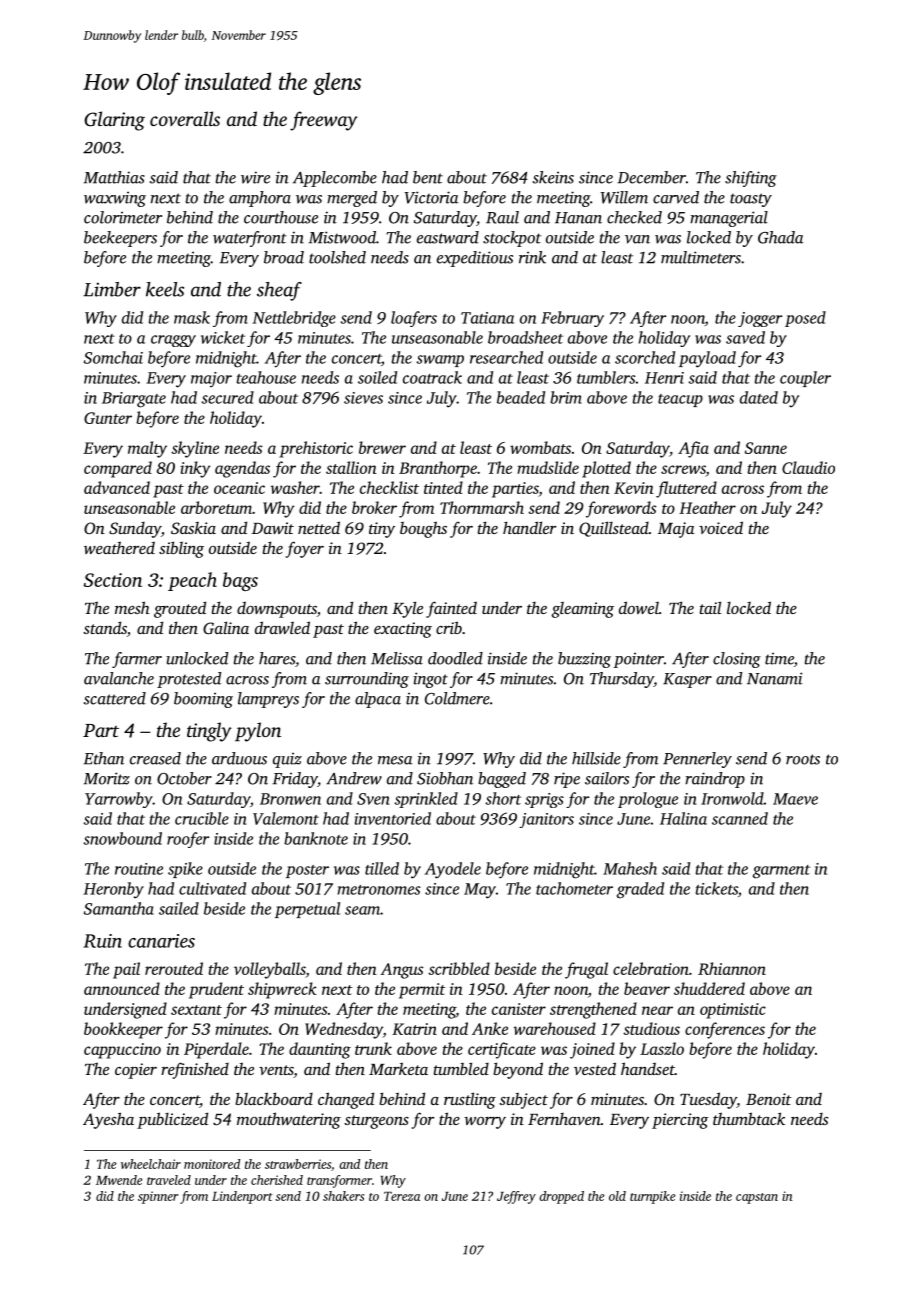 The image size is (924, 1308). What do you see at coordinates (209, 732) in the screenshot?
I see `tingly` at bounding box center [209, 732].
